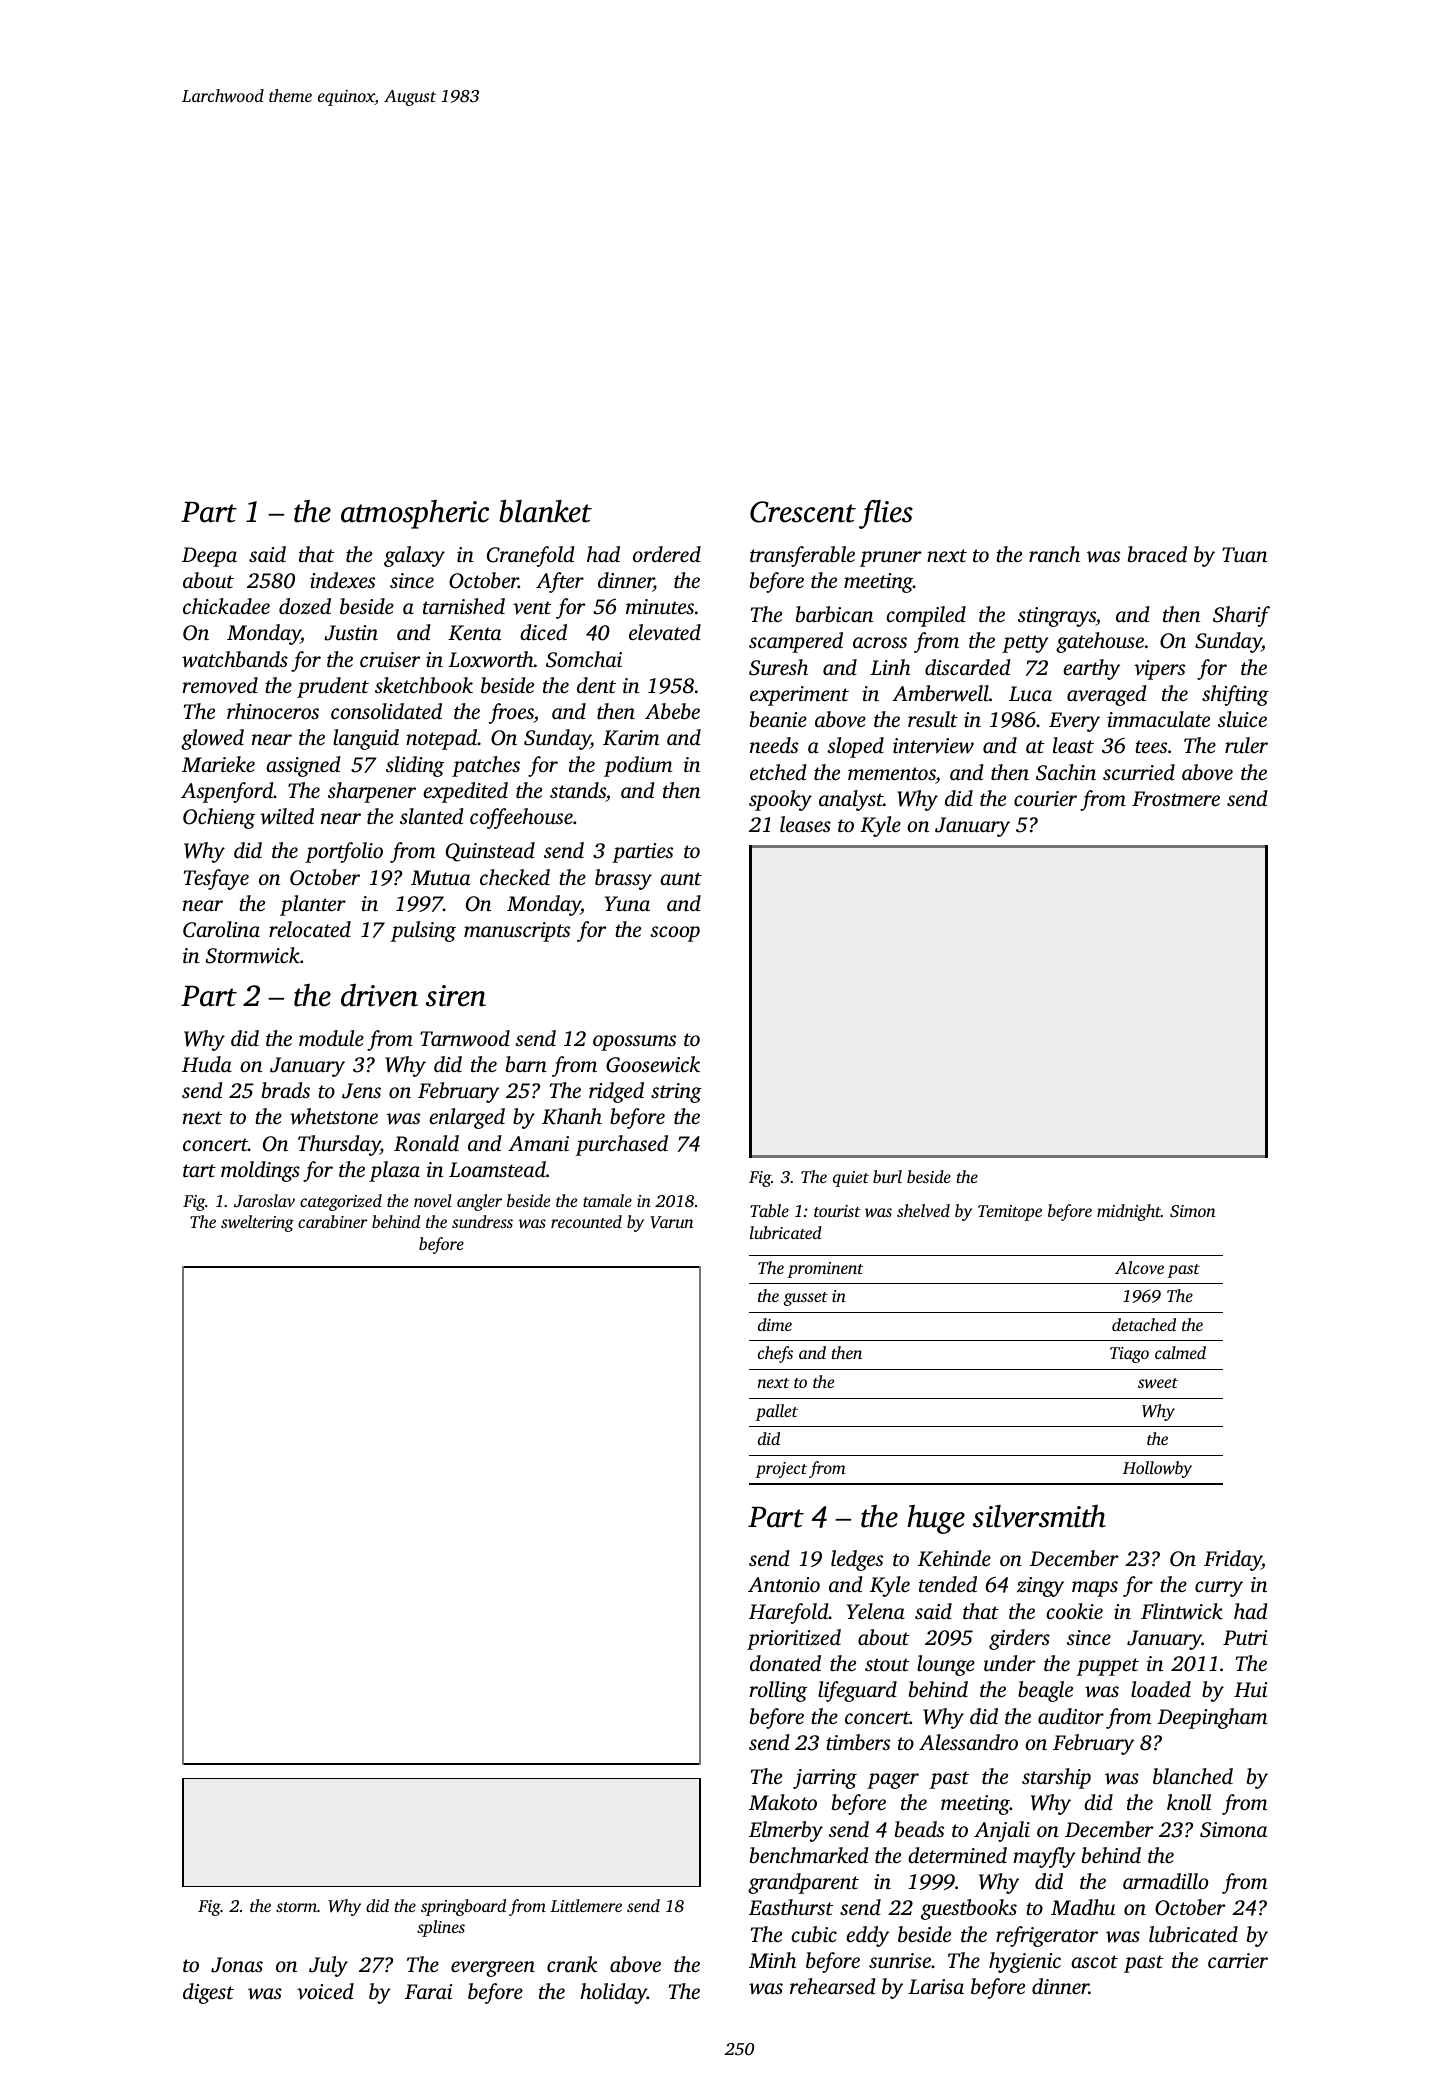  I want to click on sweltering, so click(257, 1223).
